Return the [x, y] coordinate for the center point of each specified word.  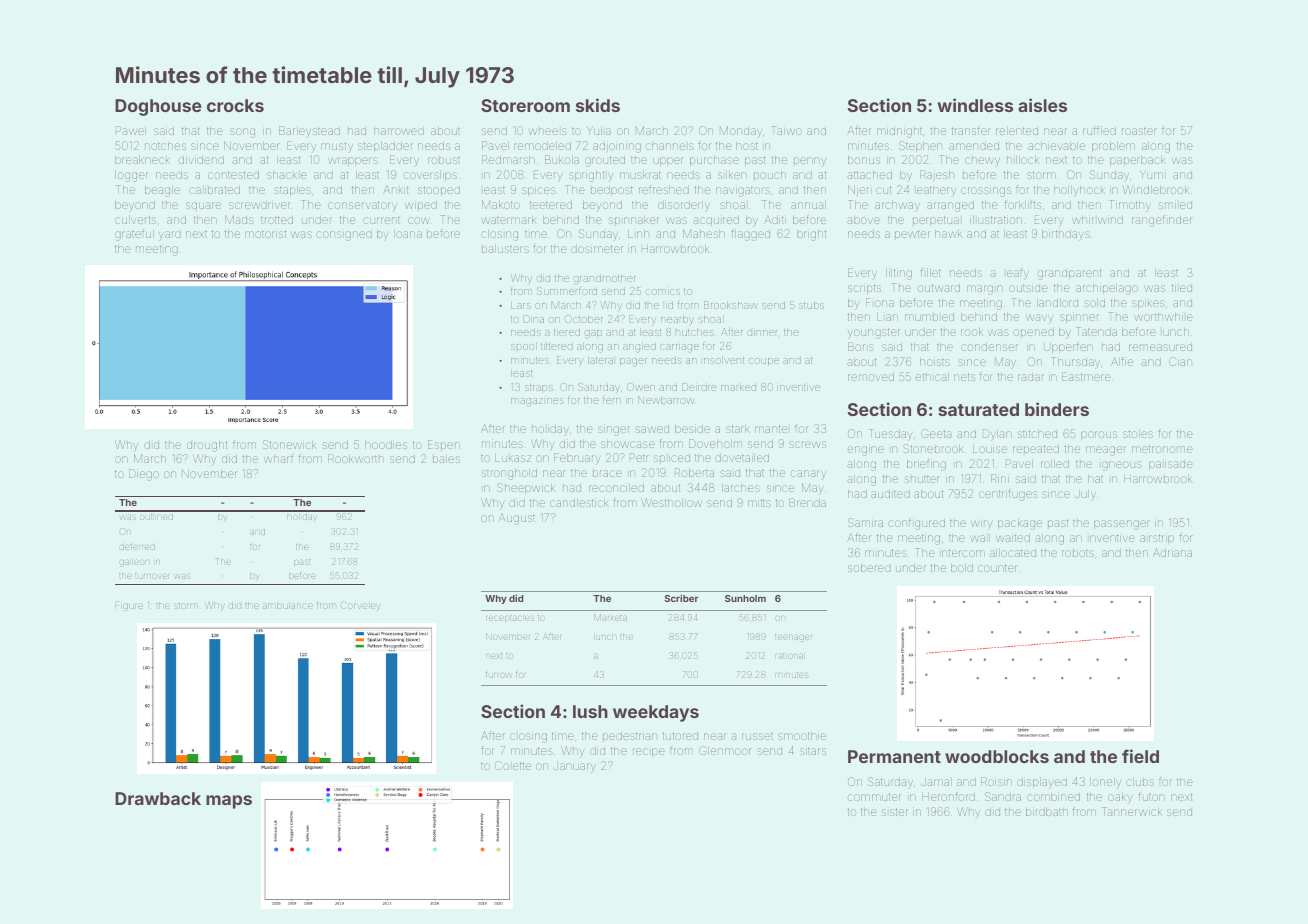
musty [337, 147]
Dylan [997, 435]
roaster [1139, 131]
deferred [137, 546]
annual [808, 205]
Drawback [158, 798]
